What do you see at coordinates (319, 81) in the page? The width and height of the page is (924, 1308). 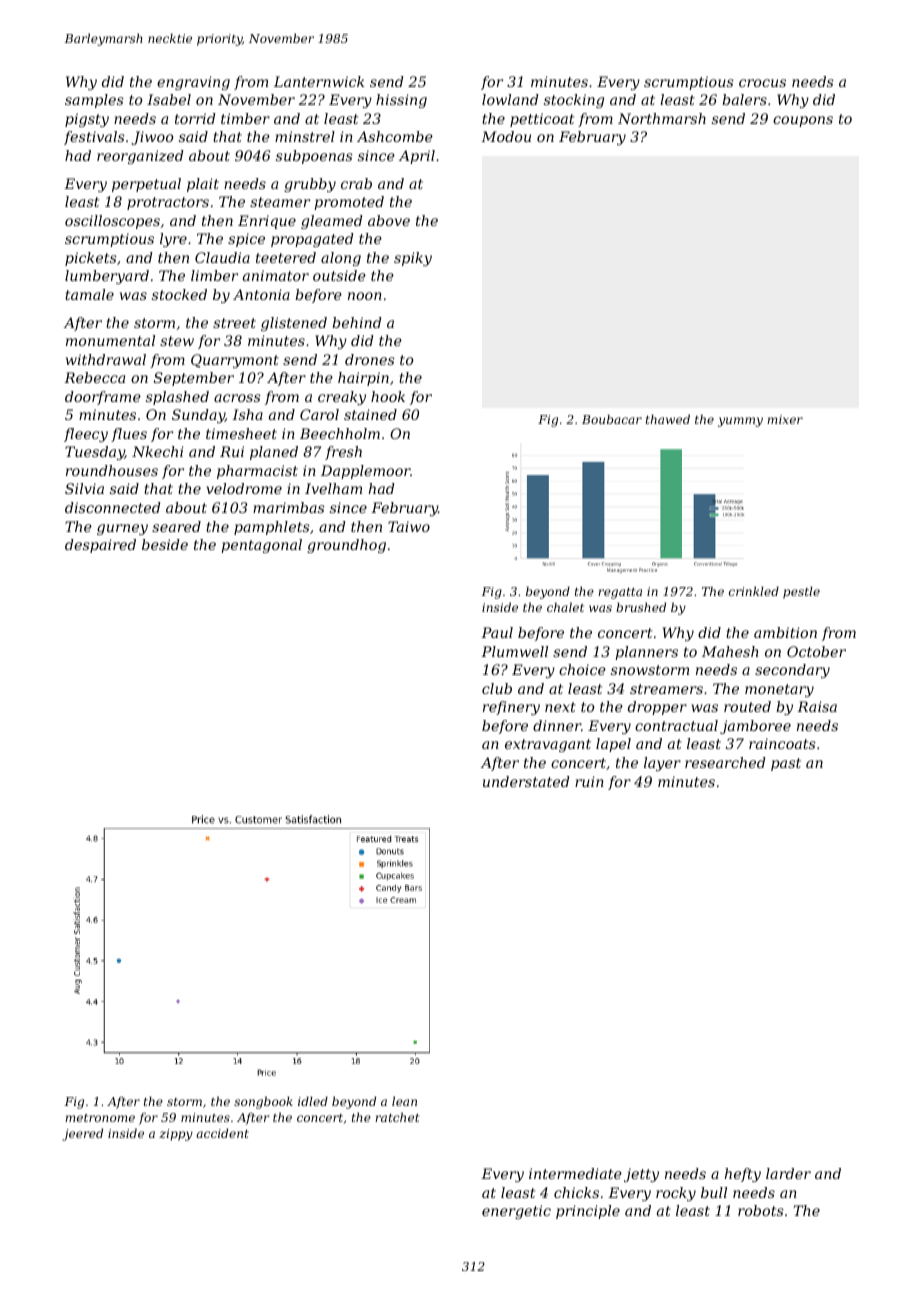 I see `Lanternwick` at bounding box center [319, 81].
